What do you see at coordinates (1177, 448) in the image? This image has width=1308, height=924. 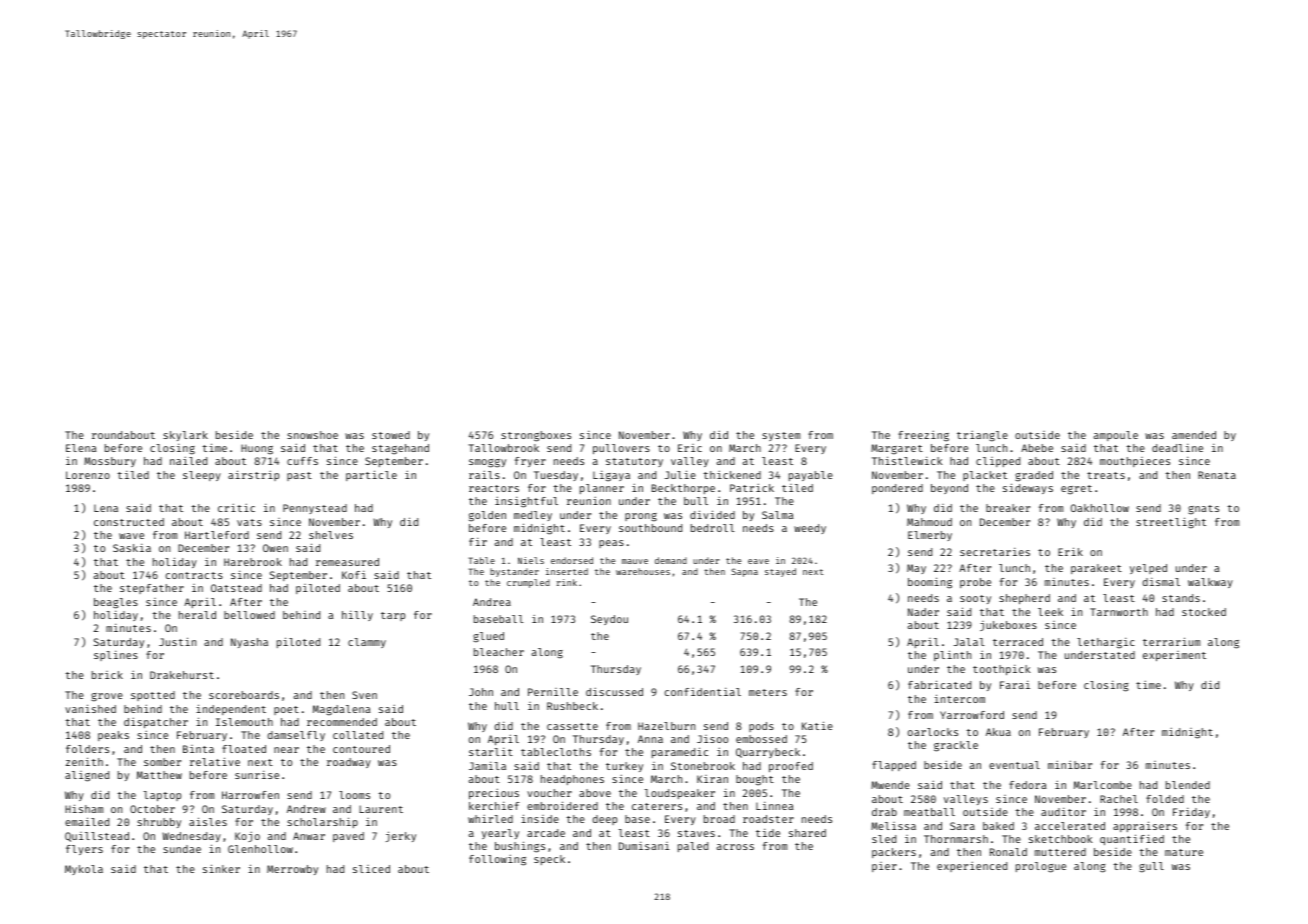 I see `deadline` at bounding box center [1177, 448].
